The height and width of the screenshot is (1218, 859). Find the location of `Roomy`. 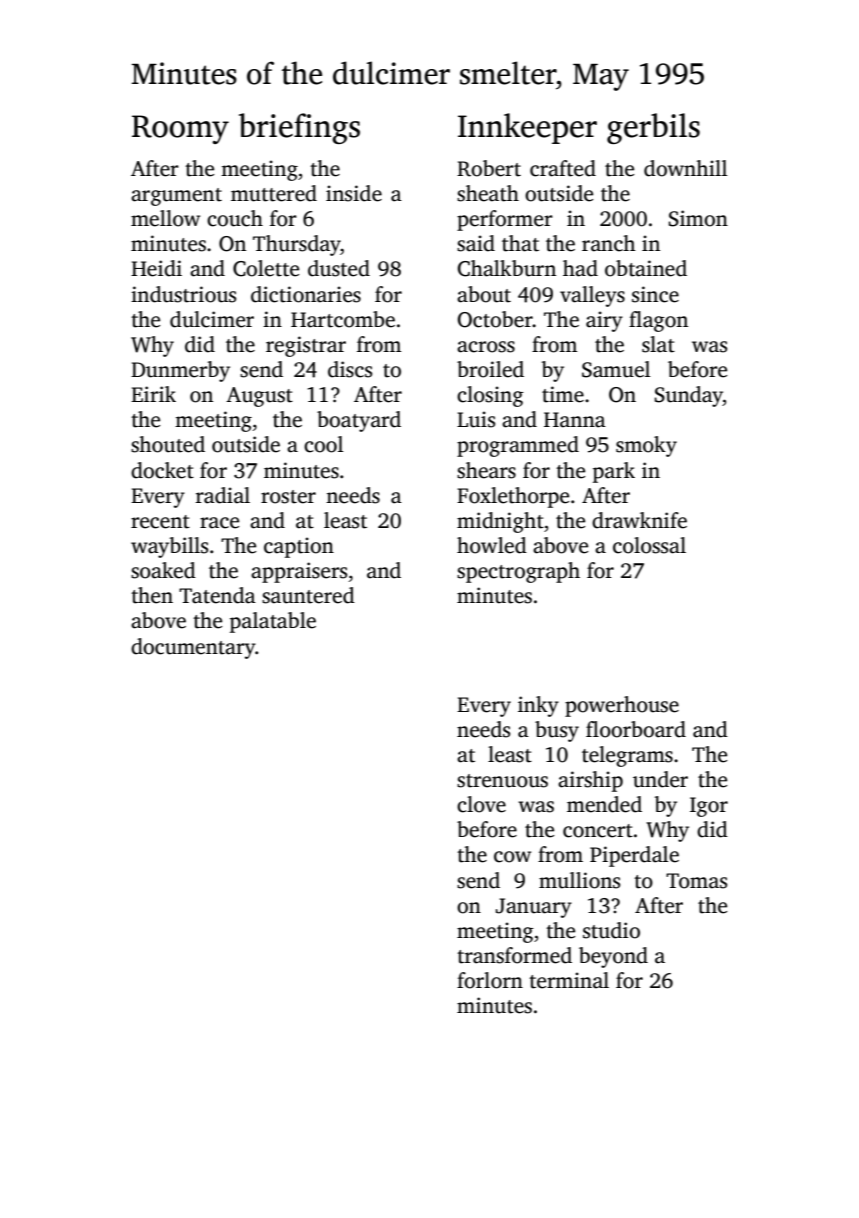

Roomy is located at coordinates (180, 129).
